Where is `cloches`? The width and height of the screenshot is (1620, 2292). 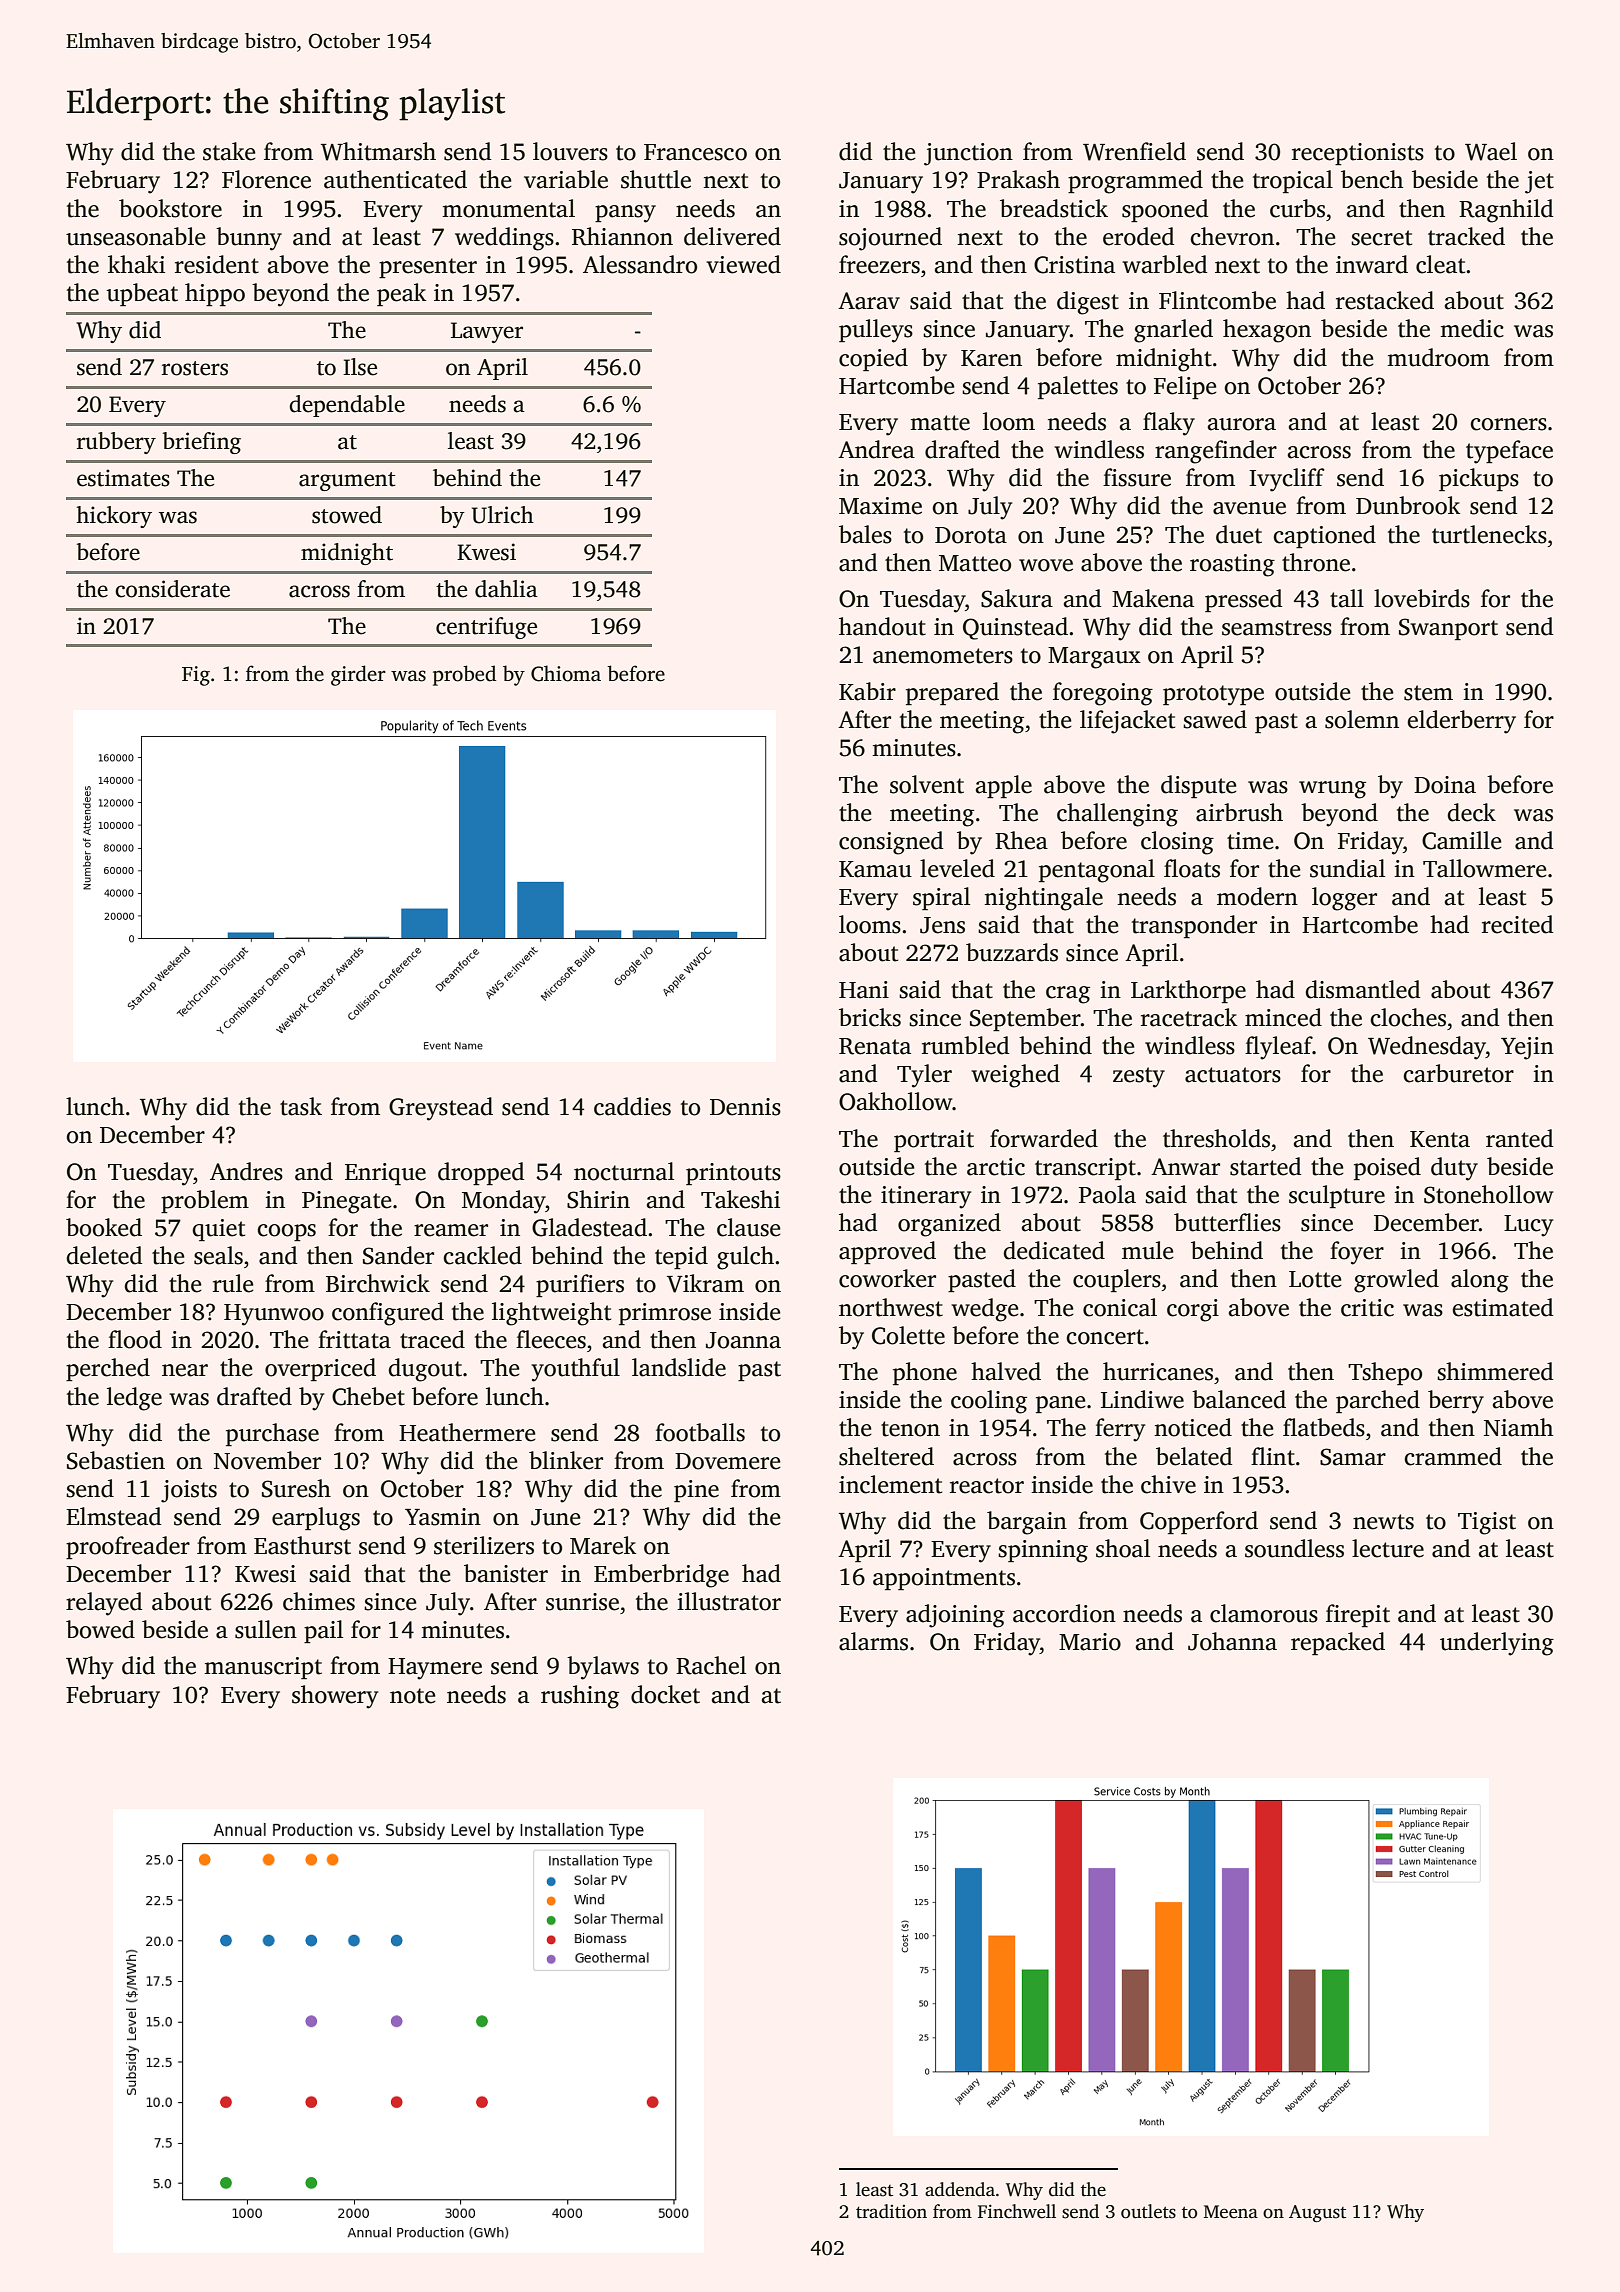
cloches is located at coordinates (1408, 1017).
